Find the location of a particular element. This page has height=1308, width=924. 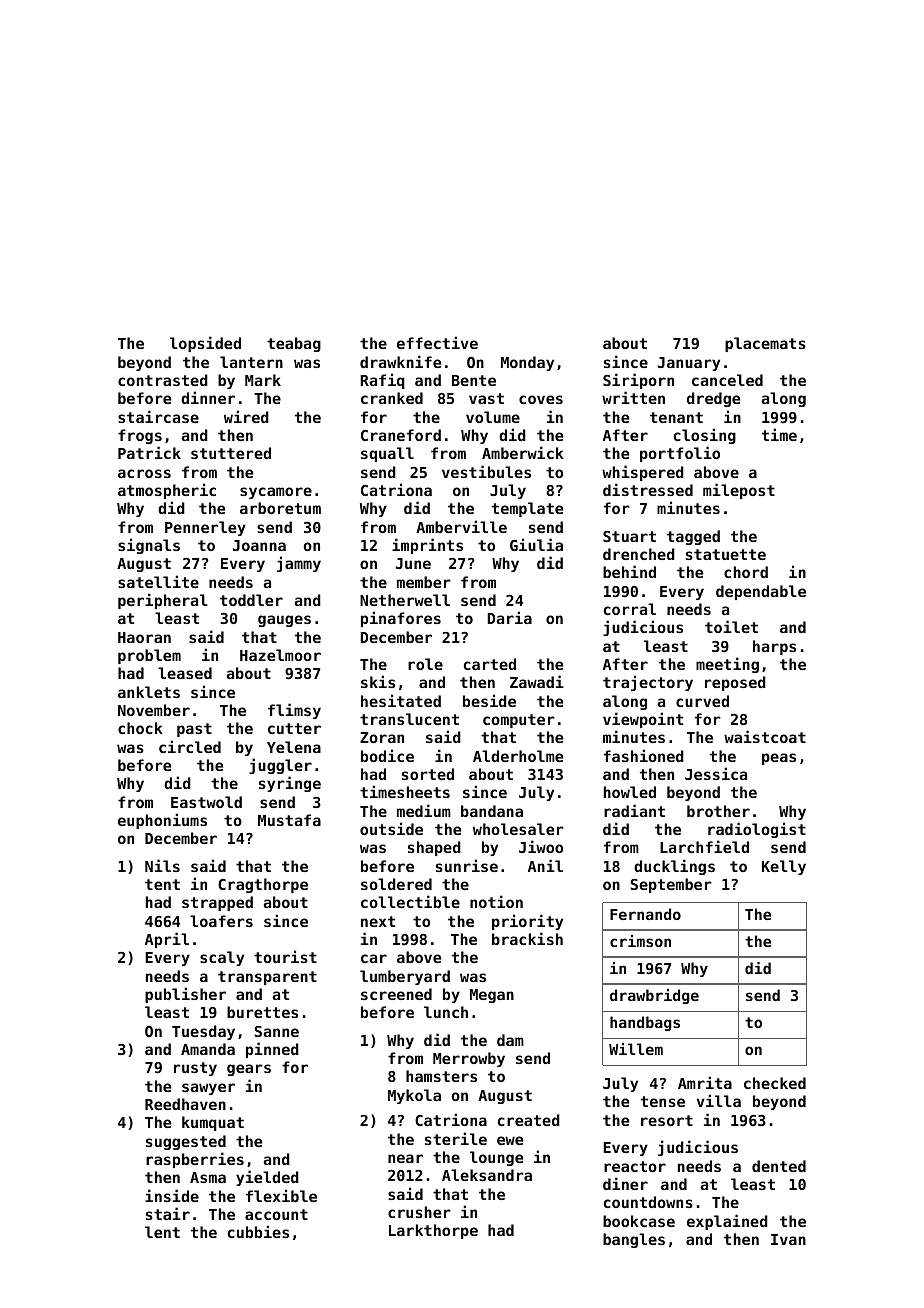

burettes is located at coordinates (262, 1012).
